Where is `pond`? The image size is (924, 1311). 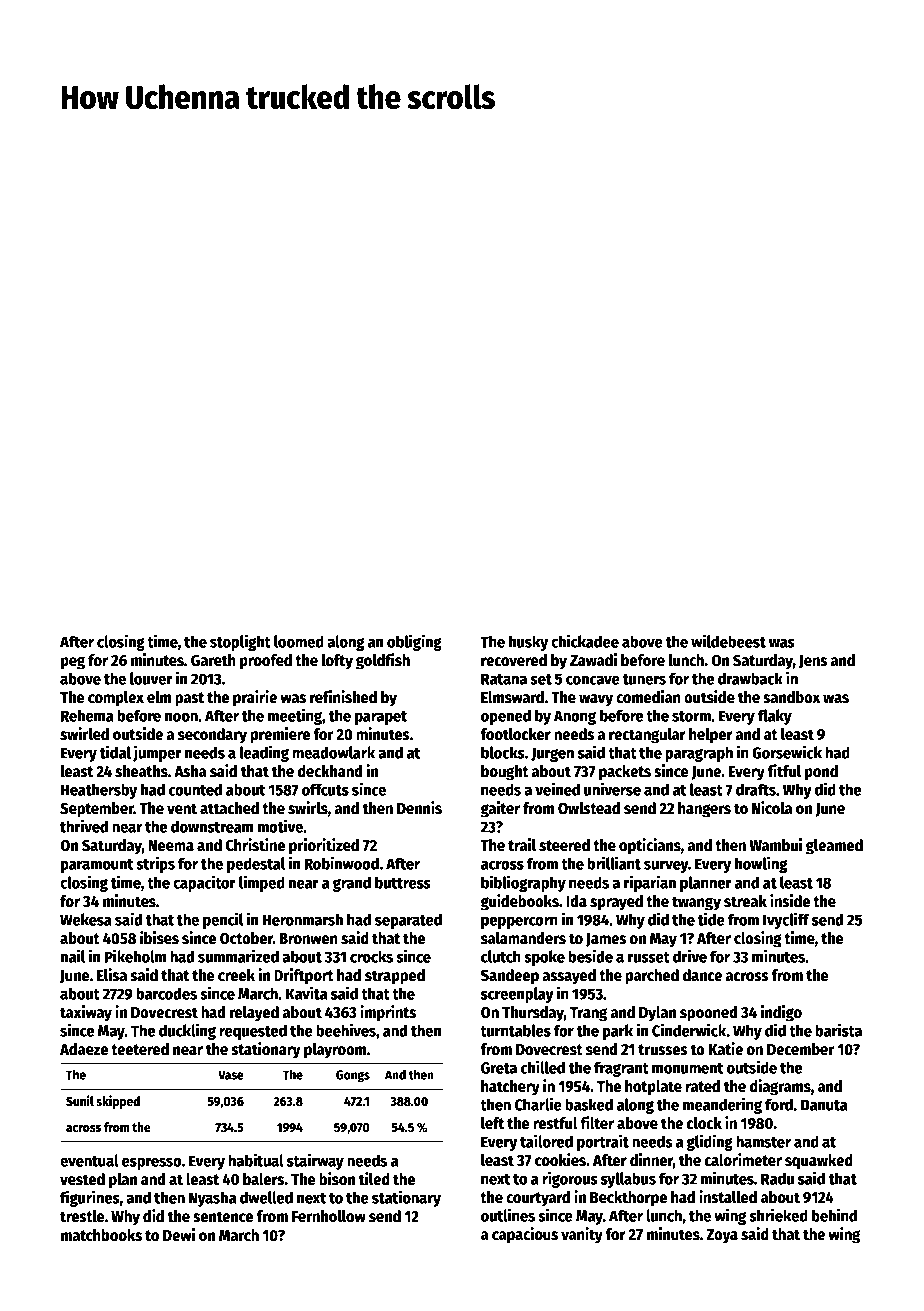 pond is located at coordinates (821, 773).
